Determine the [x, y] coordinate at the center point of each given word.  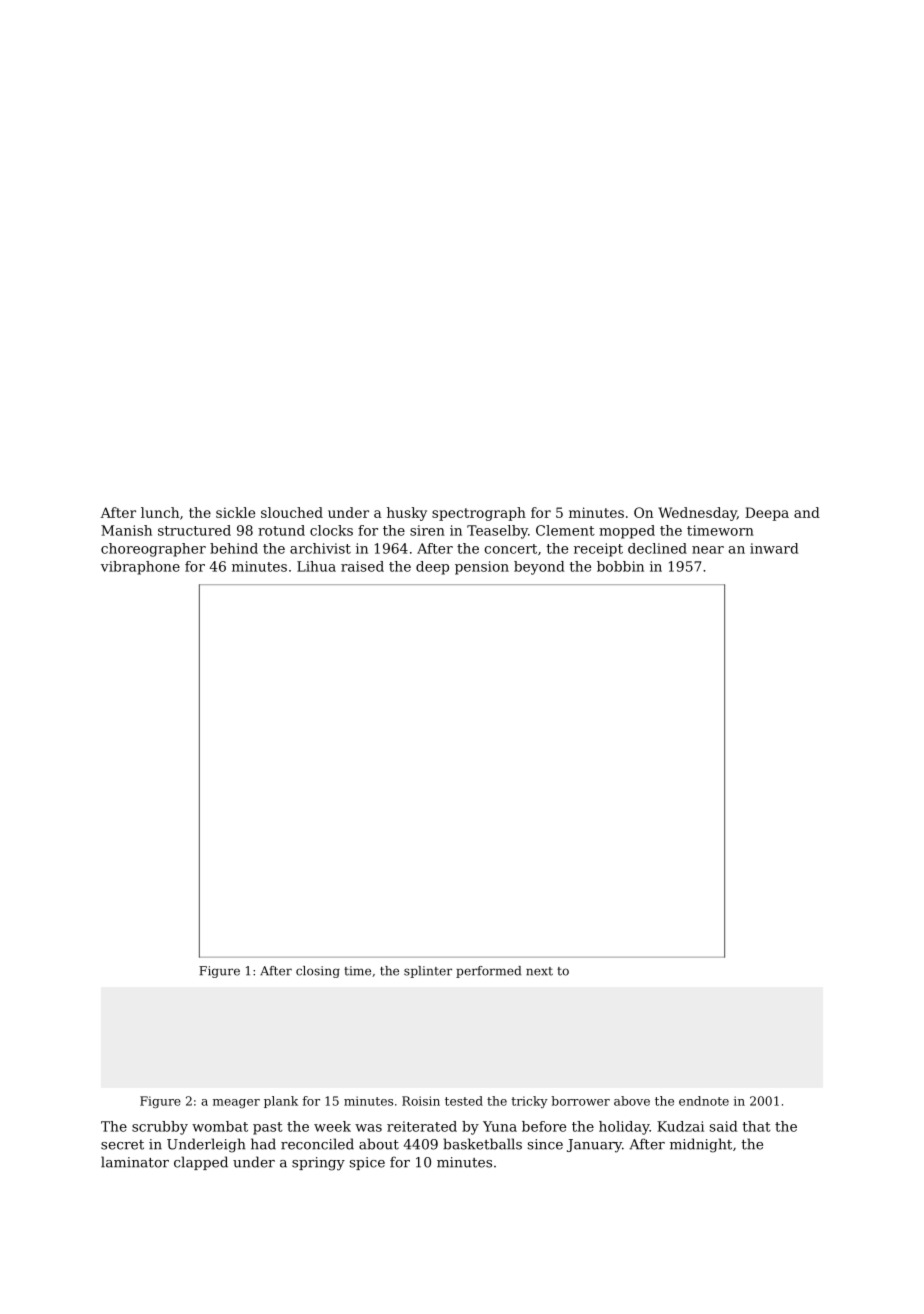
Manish [126, 530]
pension [482, 568]
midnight [701, 1145]
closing [318, 972]
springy [318, 1164]
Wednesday [697, 514]
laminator [135, 1162]
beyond [539, 568]
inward [774, 548]
